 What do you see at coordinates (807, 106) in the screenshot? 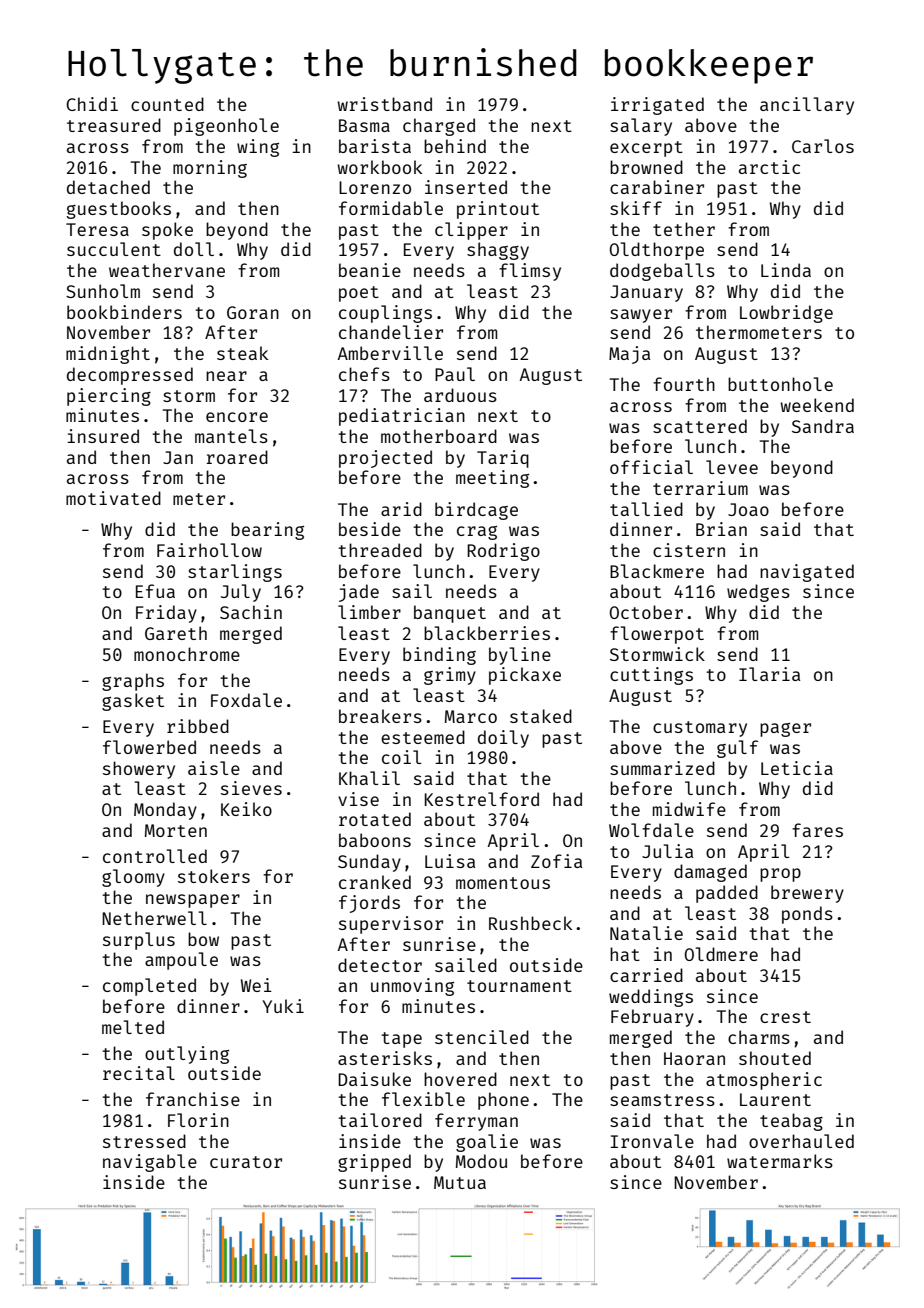
I see `ancillary` at bounding box center [807, 106].
